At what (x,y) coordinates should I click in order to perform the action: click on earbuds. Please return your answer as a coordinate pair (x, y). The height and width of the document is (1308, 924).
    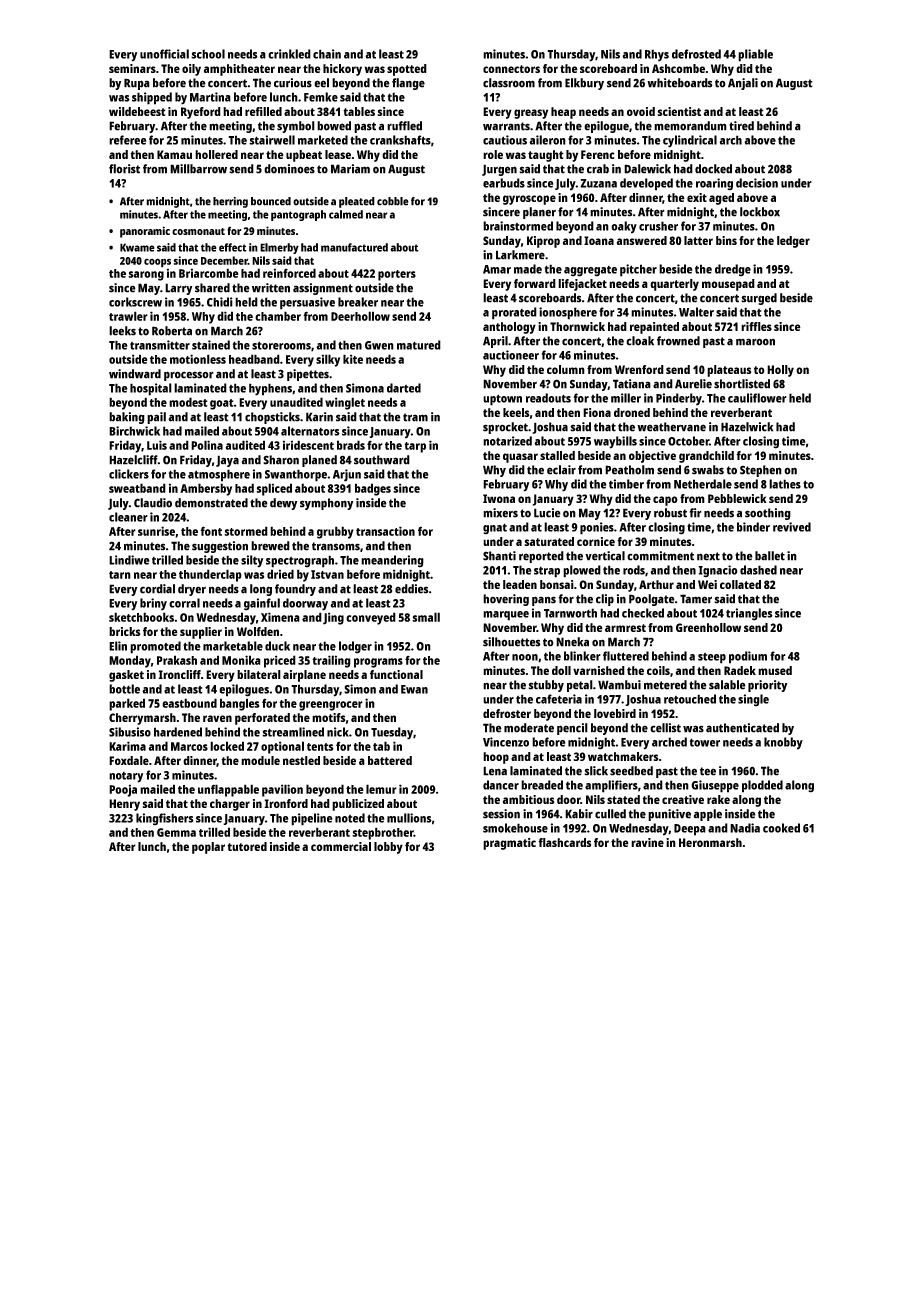
    Looking at the image, I should click on (504, 183).
